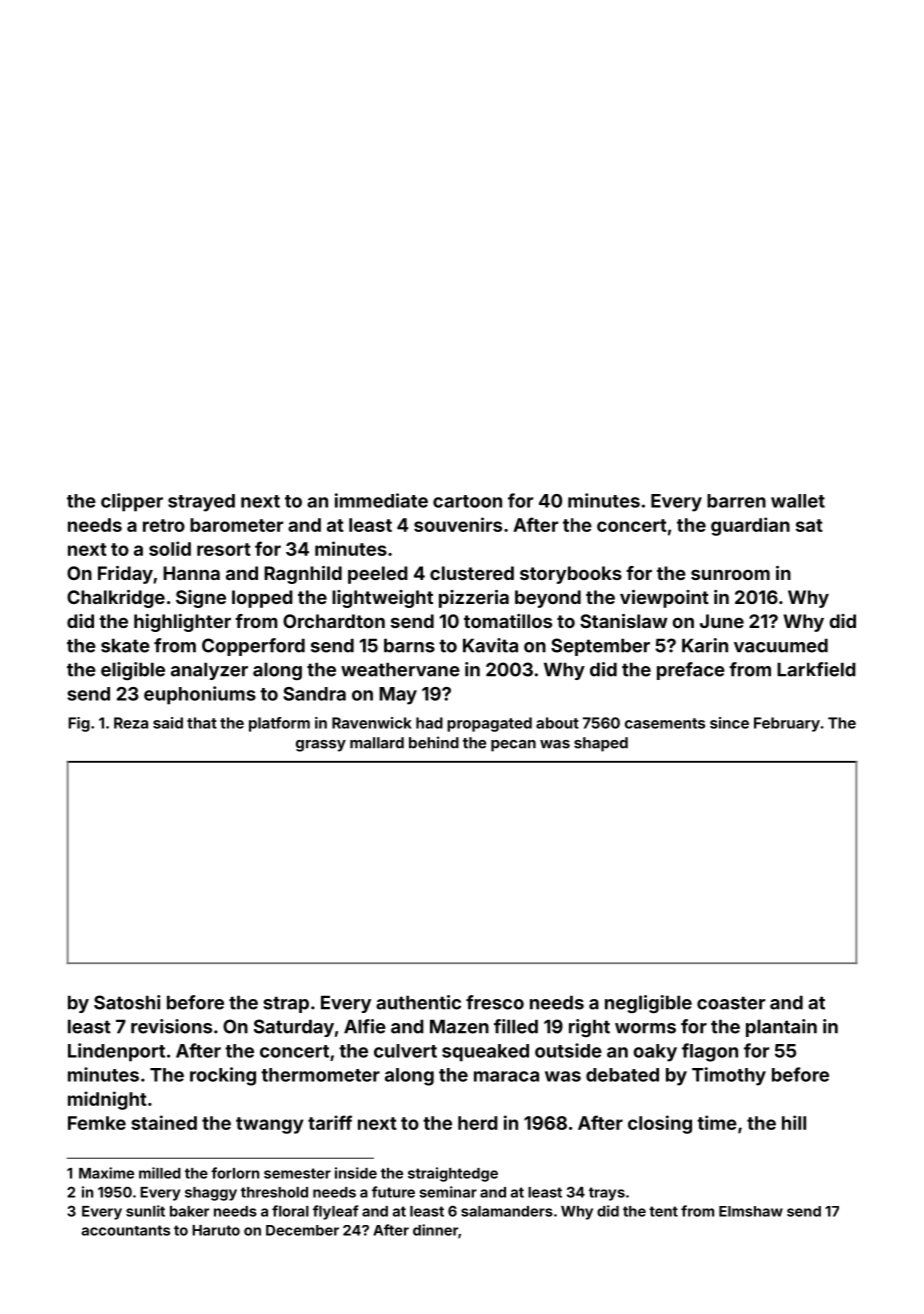 The image size is (924, 1314). I want to click on shaped, so click(601, 744).
